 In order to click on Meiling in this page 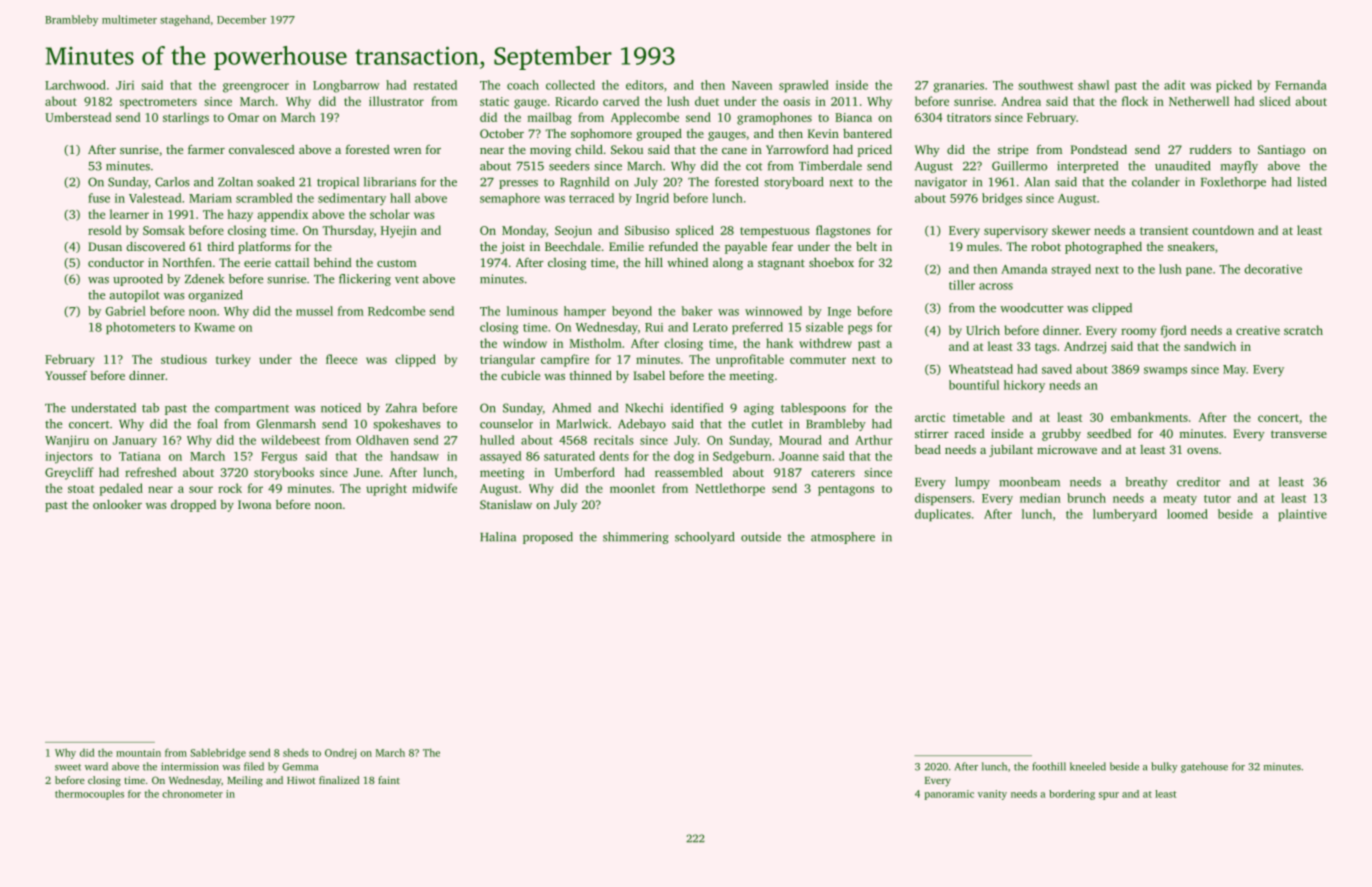, I will do `click(245, 781)`.
